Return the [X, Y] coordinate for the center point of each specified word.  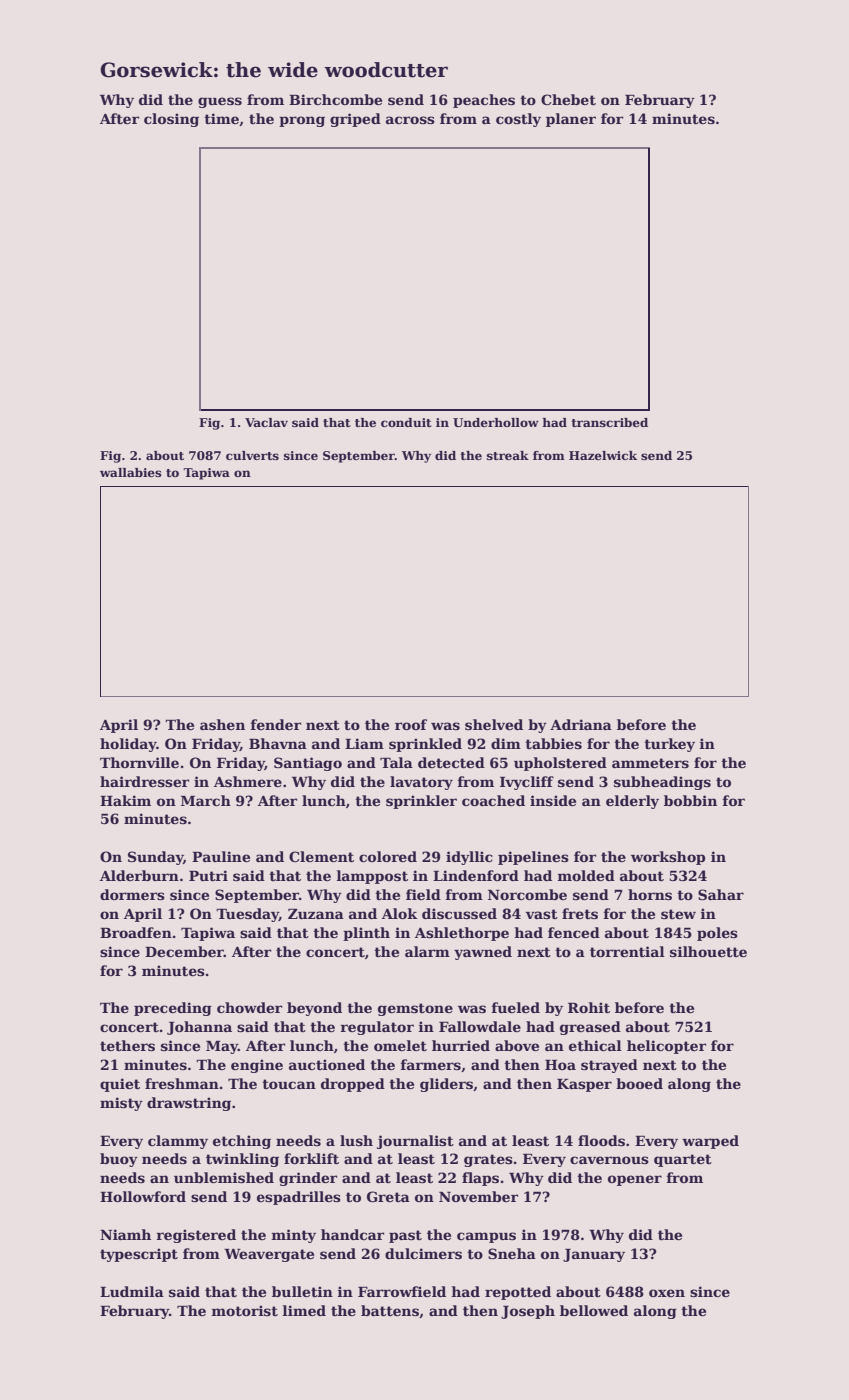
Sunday [156, 858]
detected [451, 762]
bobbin [690, 800]
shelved [494, 724]
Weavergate [269, 1255]
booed [639, 1083]
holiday [128, 745]
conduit [406, 422]
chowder [249, 1007]
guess [220, 102]
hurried [461, 1045]
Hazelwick [603, 455]
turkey [669, 745]
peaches [484, 101]
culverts [252, 455]
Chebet [568, 99]
